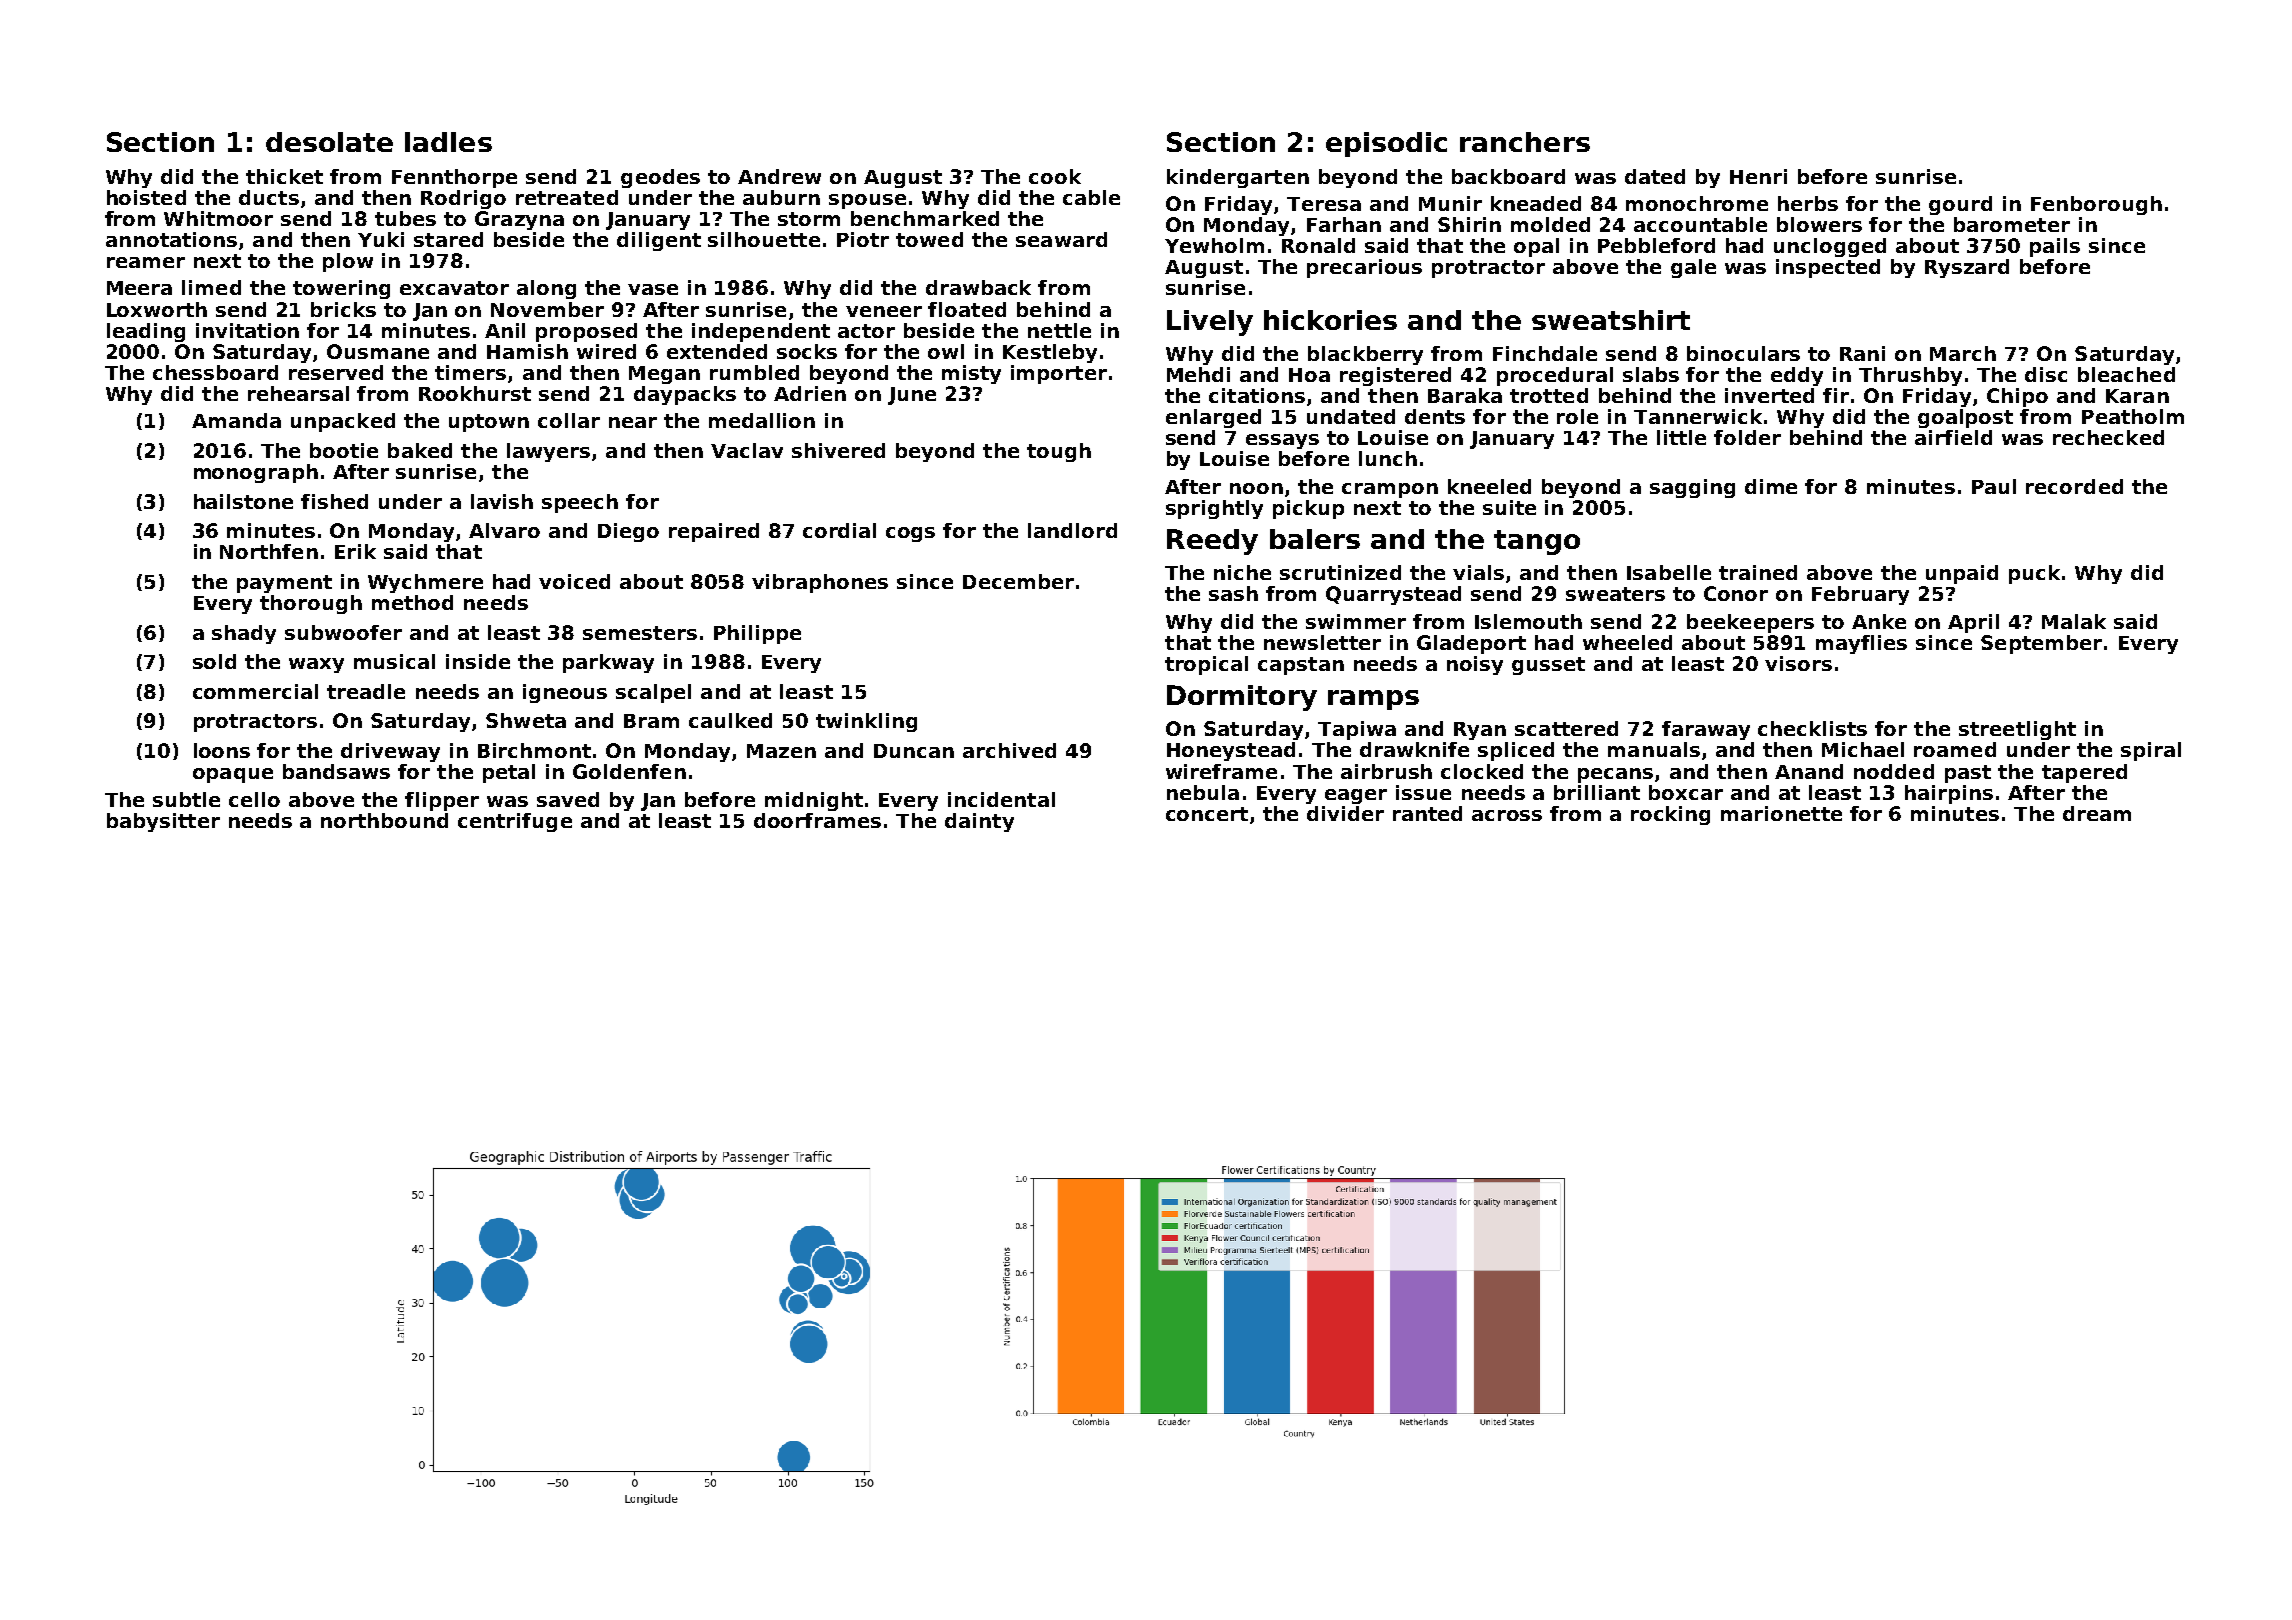 Image resolution: width=2292 pixels, height=1620 pixels. I want to click on Birchmont, so click(534, 750).
